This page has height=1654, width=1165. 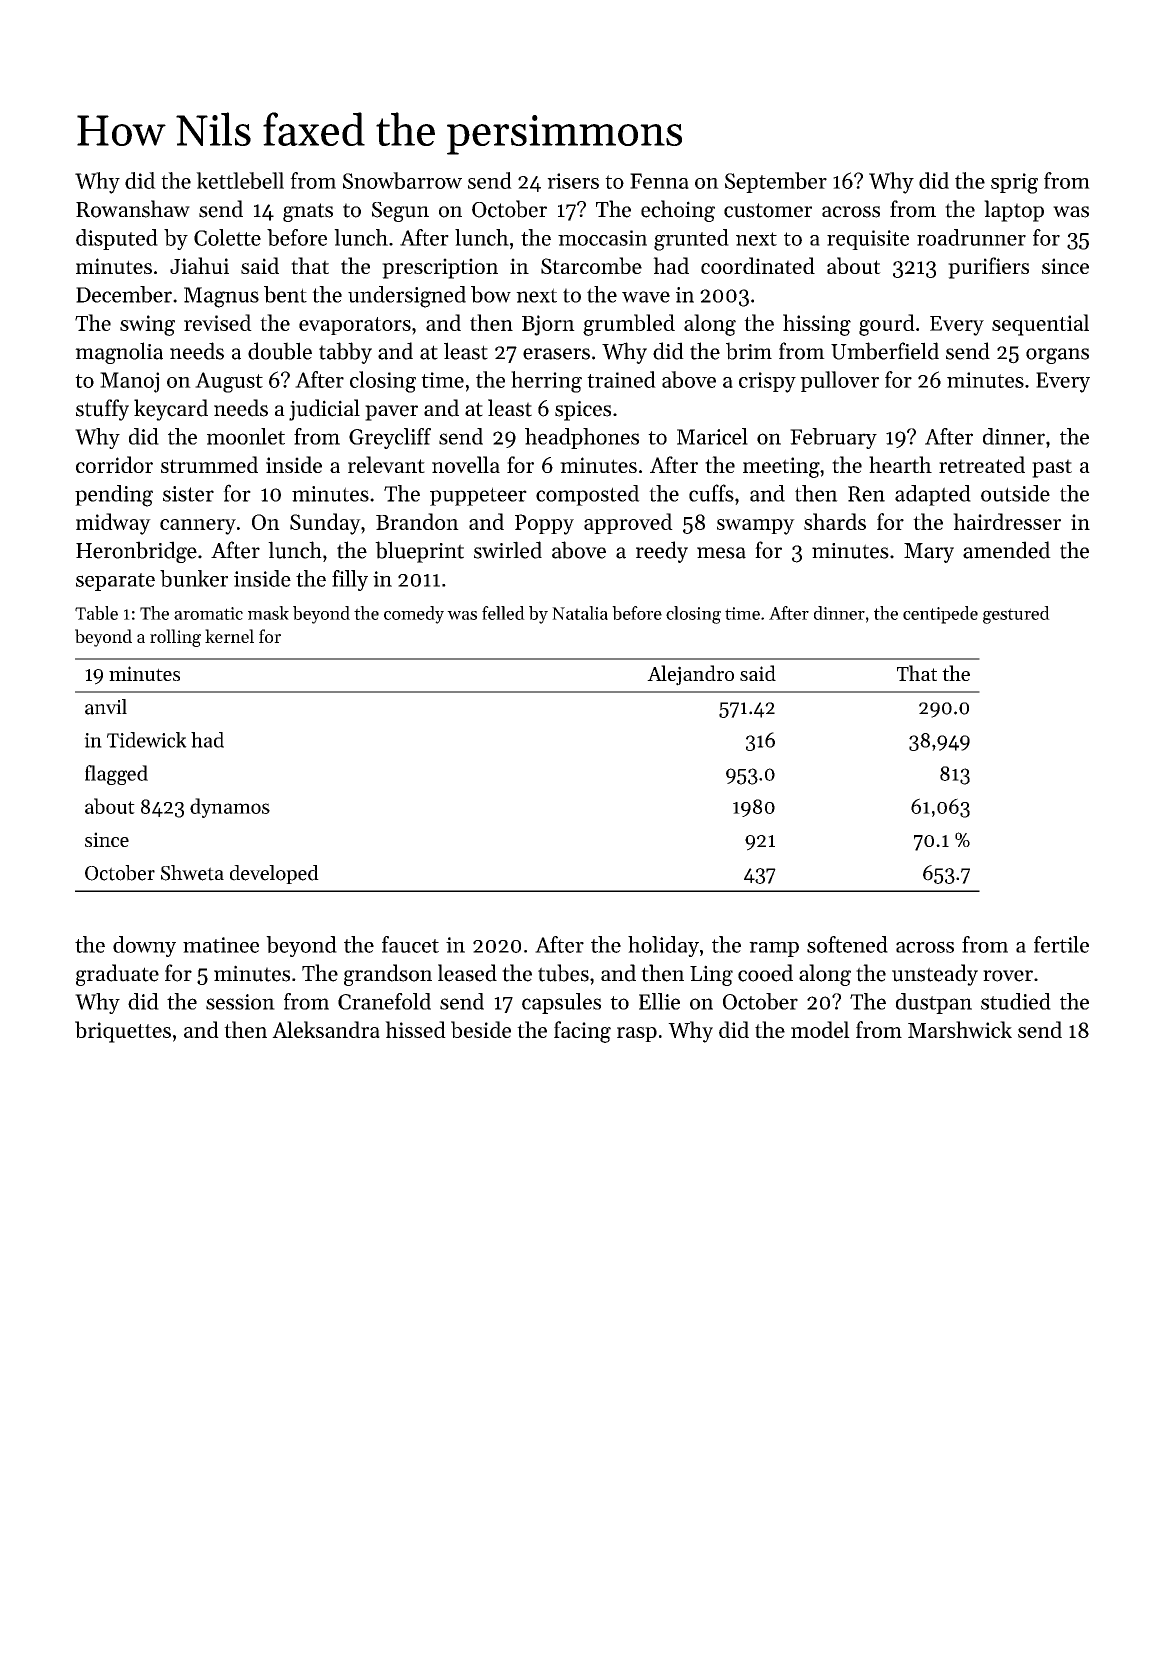 I want to click on puppeteer, so click(x=478, y=496).
